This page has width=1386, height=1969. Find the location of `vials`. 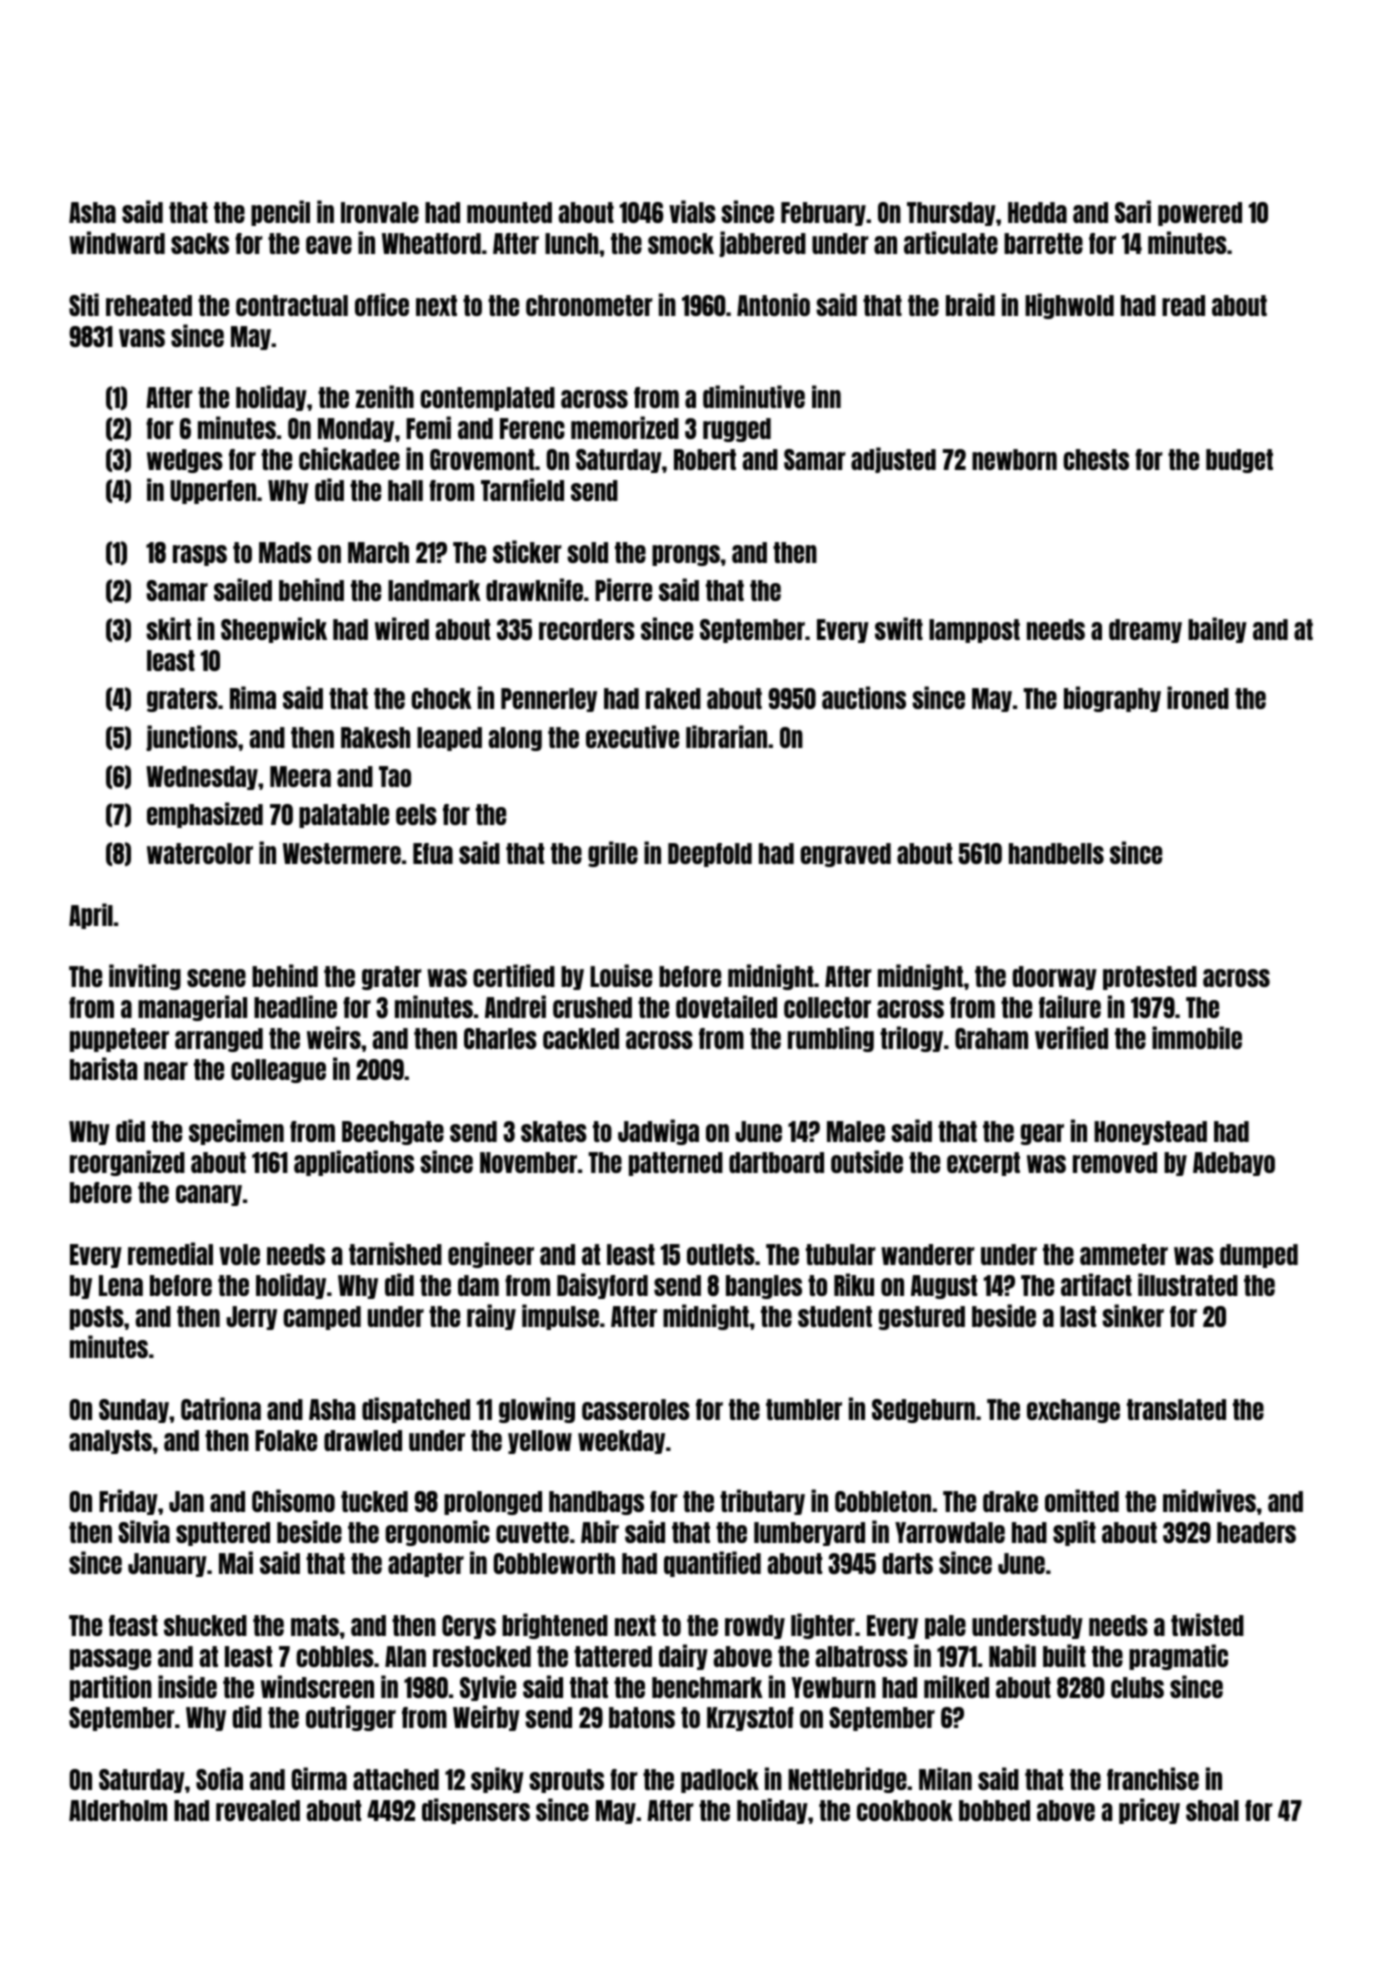

vials is located at coordinates (692, 211).
